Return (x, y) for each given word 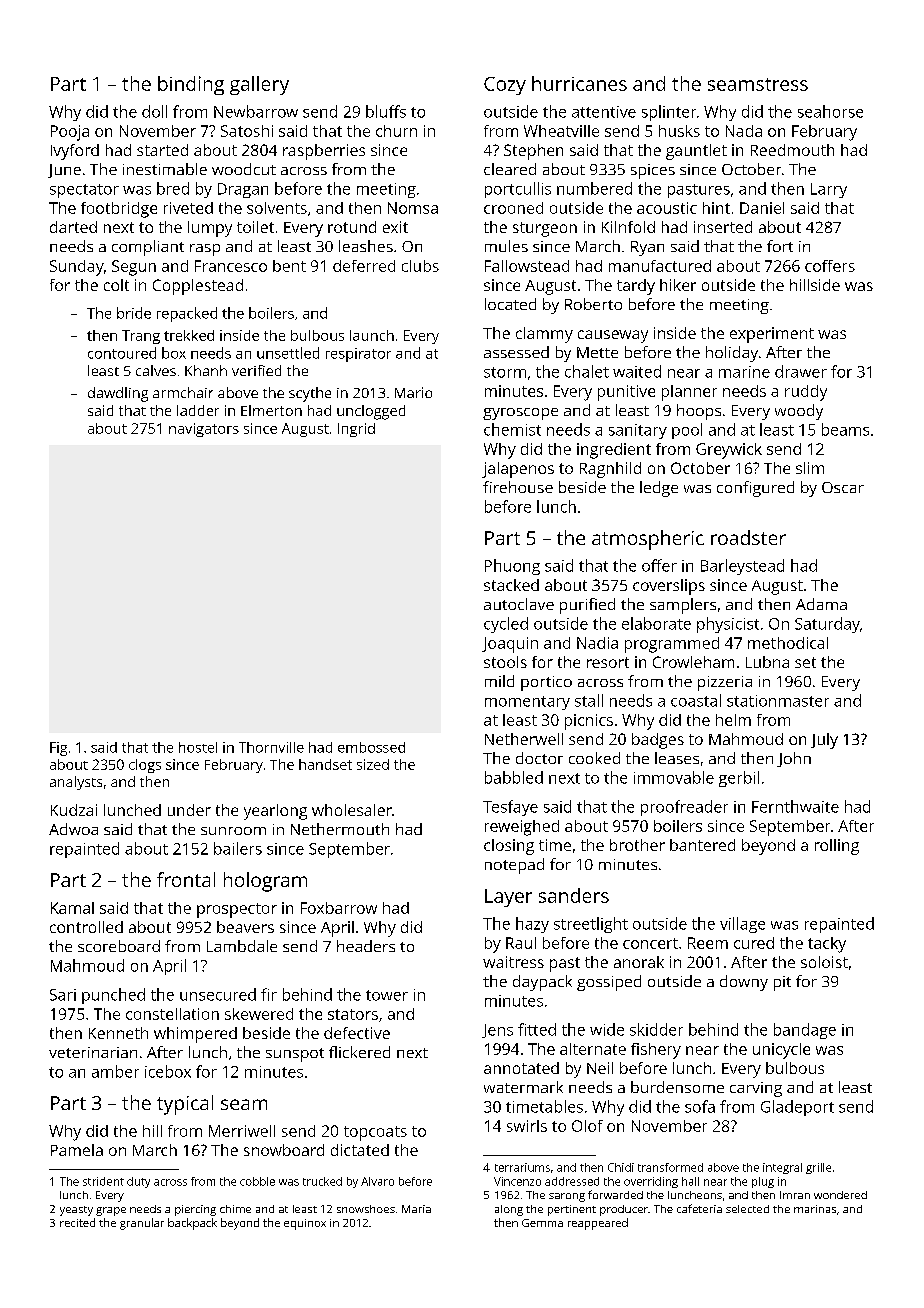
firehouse (518, 487)
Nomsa (413, 208)
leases (677, 758)
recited (77, 1222)
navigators (204, 430)
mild (499, 681)
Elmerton (271, 410)
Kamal (72, 908)
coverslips (669, 587)
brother (637, 845)
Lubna (767, 662)
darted (73, 227)
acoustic (667, 208)
